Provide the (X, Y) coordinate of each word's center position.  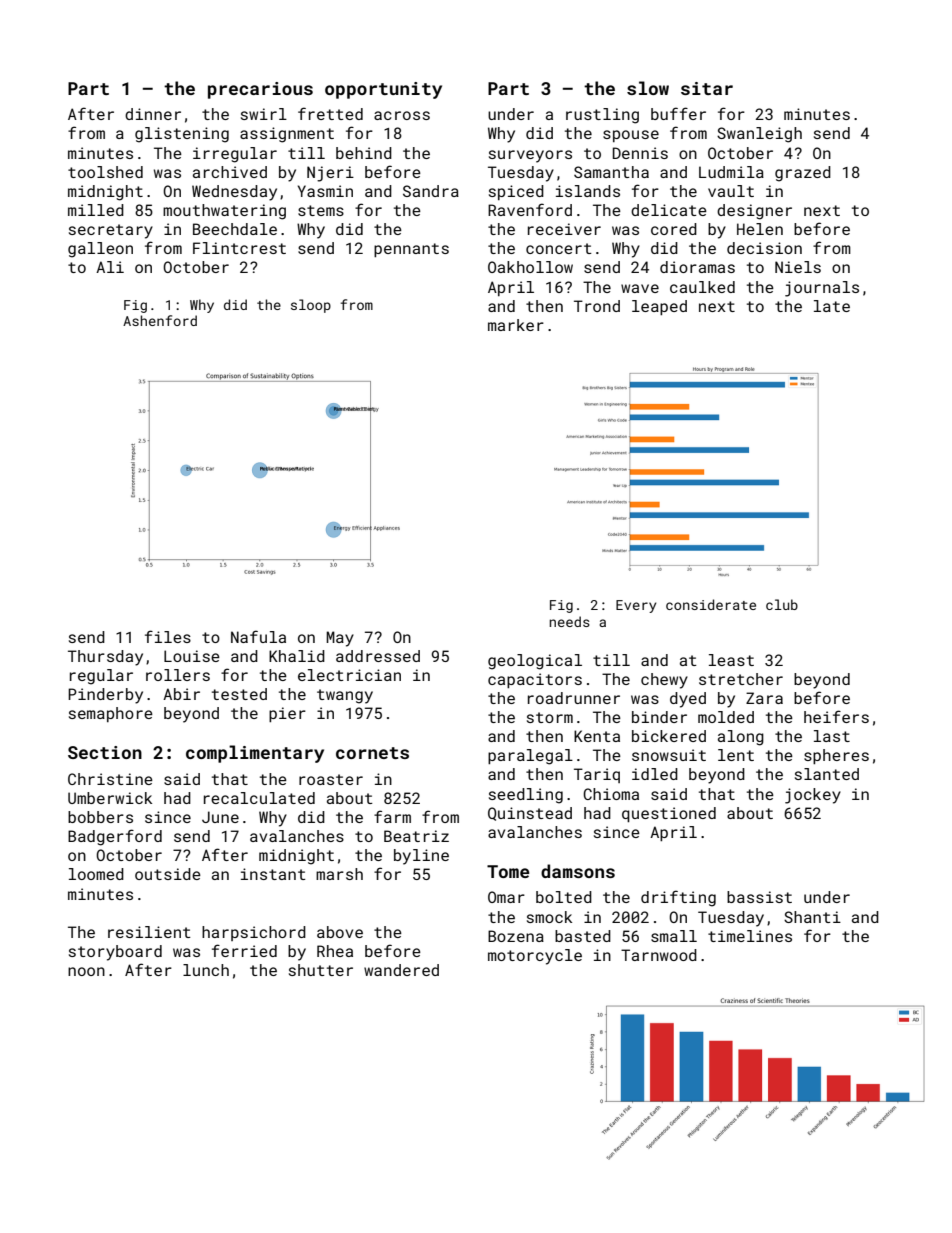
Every (636, 606)
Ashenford (160, 320)
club (782, 604)
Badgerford (115, 837)
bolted (564, 897)
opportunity (383, 90)
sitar (707, 88)
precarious (260, 90)
